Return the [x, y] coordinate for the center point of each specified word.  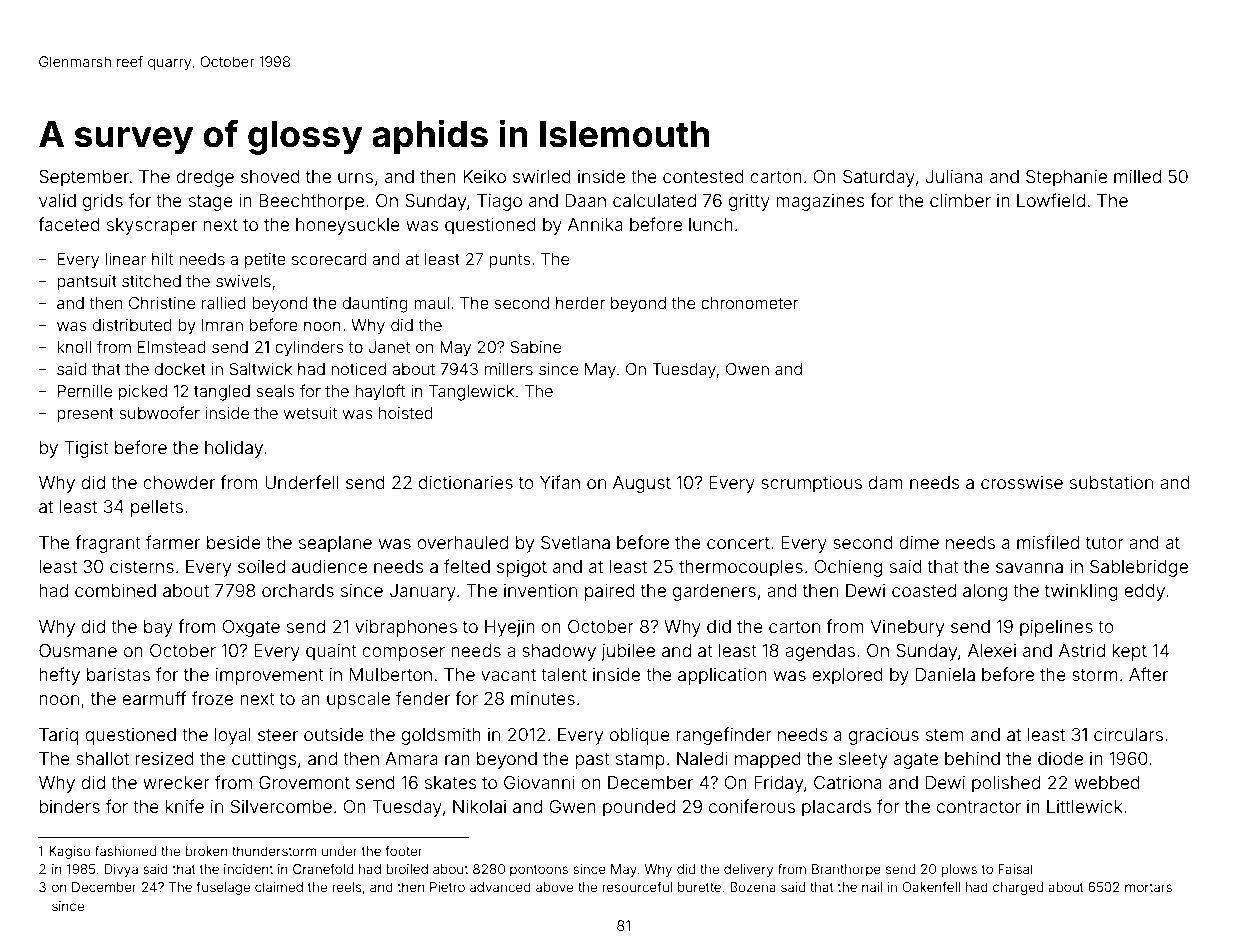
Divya [121, 870]
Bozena [753, 887]
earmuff [154, 698]
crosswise [1022, 482]
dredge [205, 178]
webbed [1107, 782]
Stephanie [1066, 178]
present [85, 415]
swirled [542, 176]
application [722, 676]
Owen [747, 369]
